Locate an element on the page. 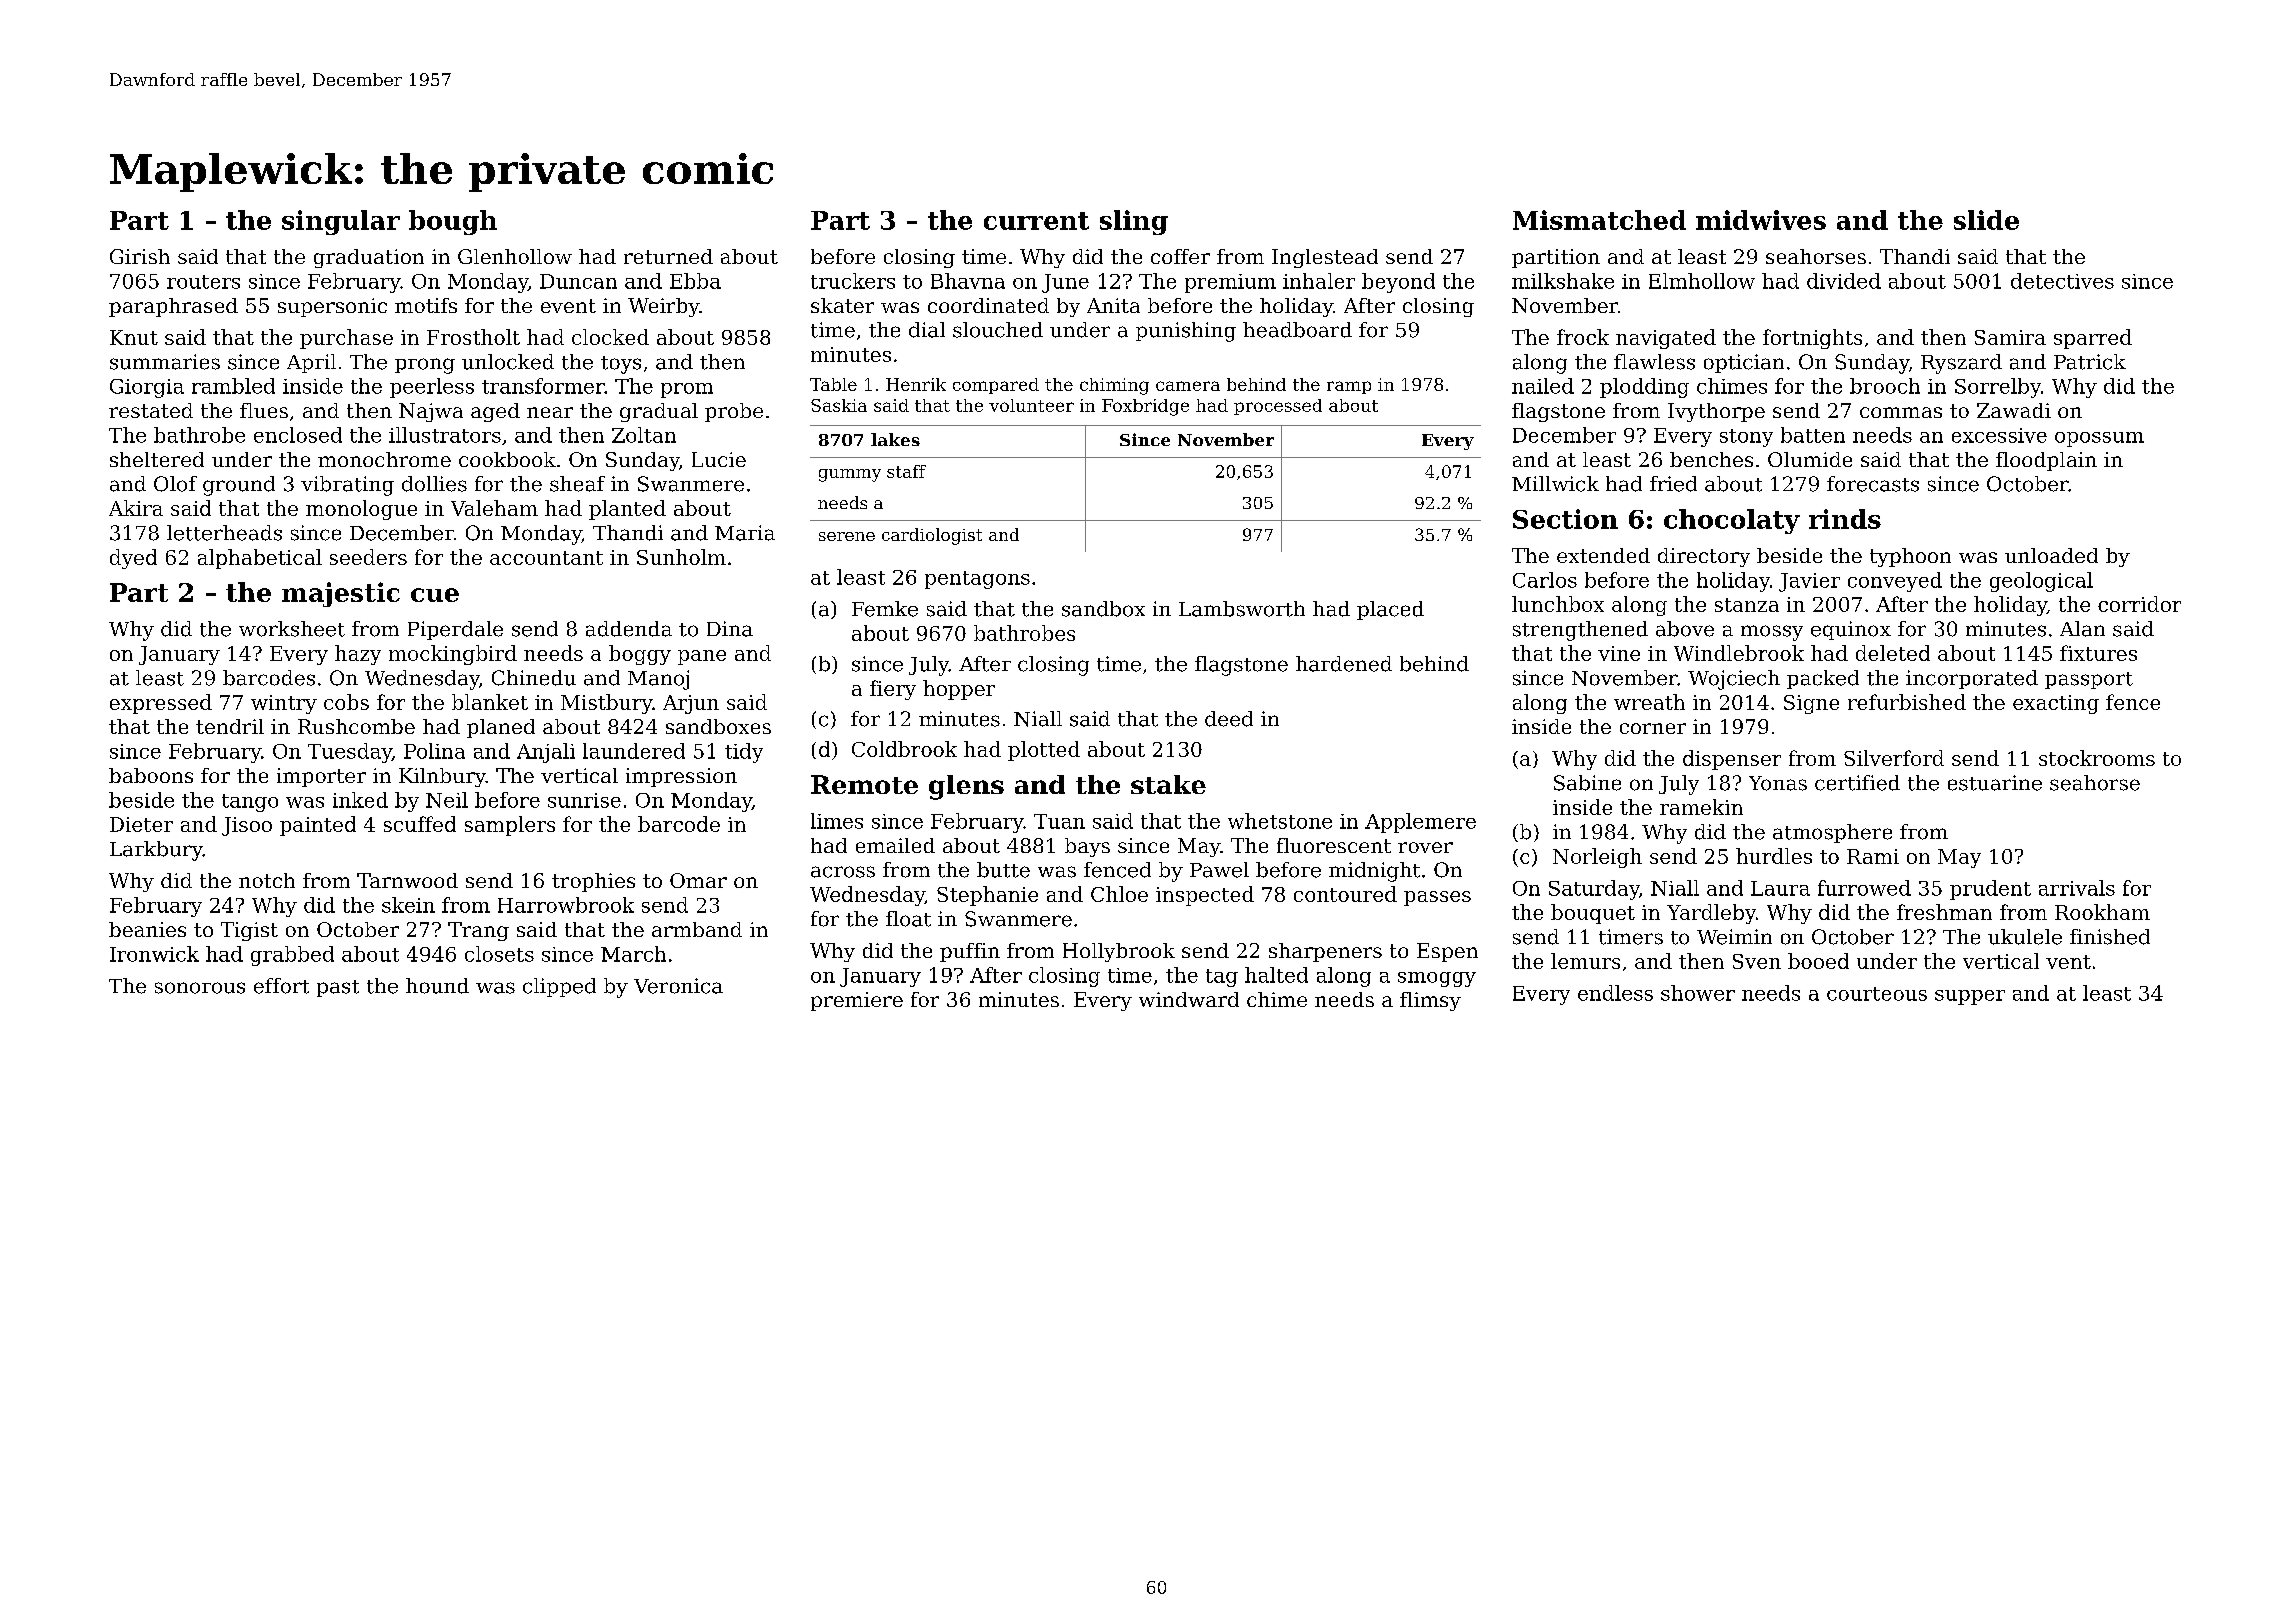 This document has height=1620, width=2291. windward is located at coordinates (1189, 999).
